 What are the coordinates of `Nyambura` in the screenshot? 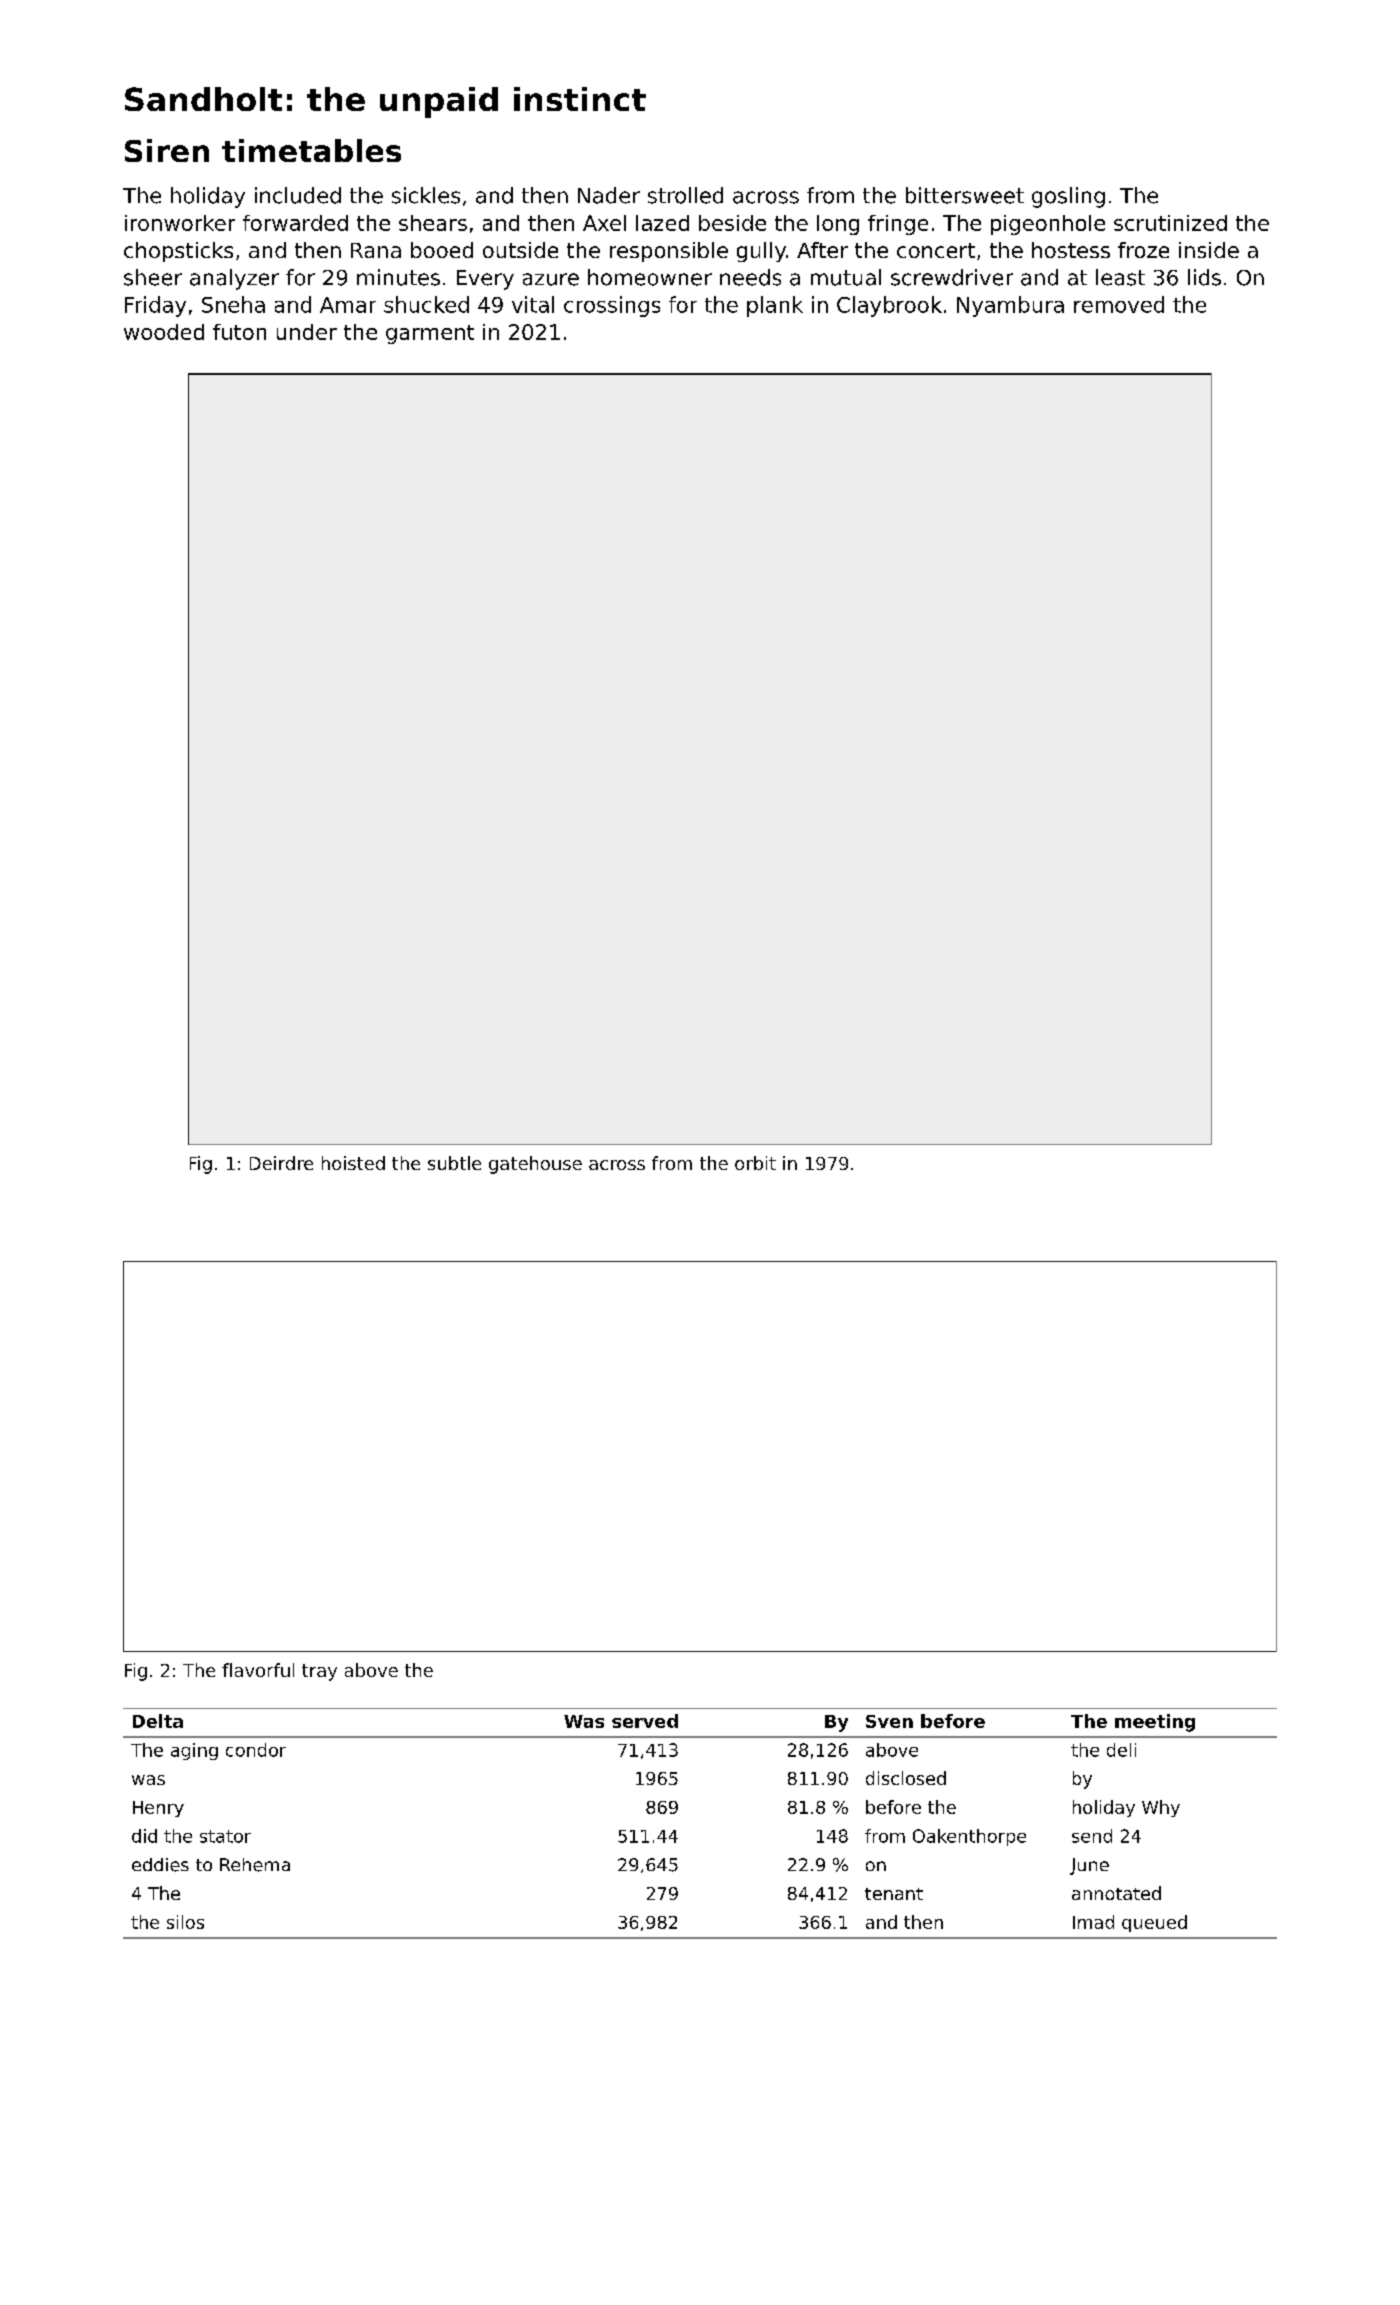 It's located at (1010, 306).
